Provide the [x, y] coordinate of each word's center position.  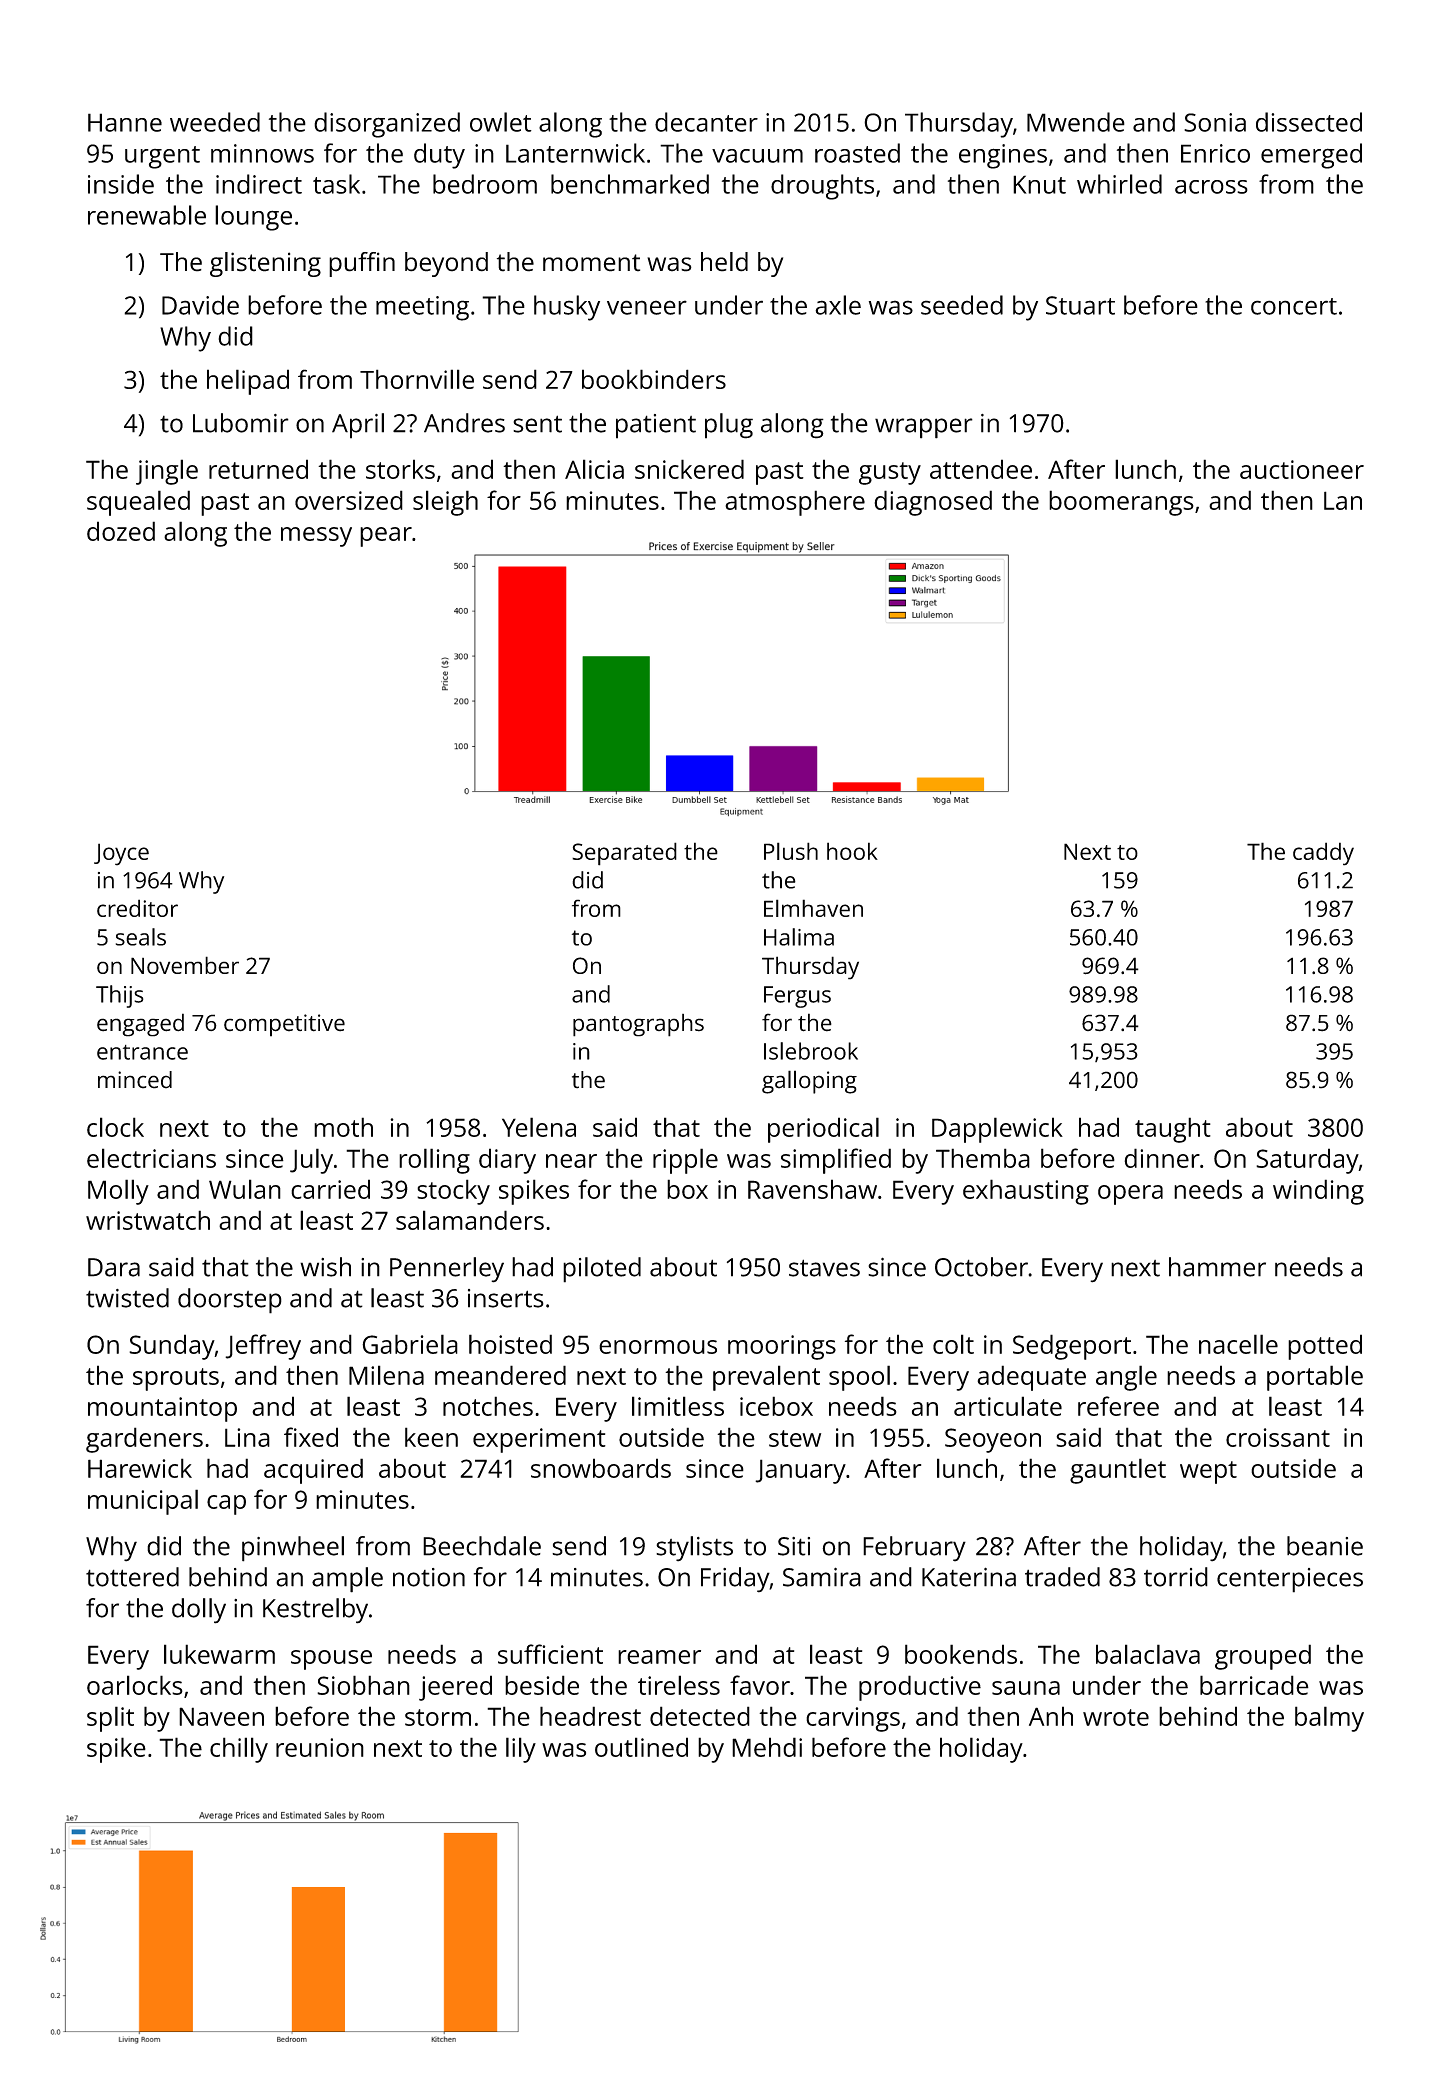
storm [438, 1717]
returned [258, 469]
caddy [1323, 854]
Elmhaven [813, 908]
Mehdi [767, 1747]
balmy [1329, 1719]
